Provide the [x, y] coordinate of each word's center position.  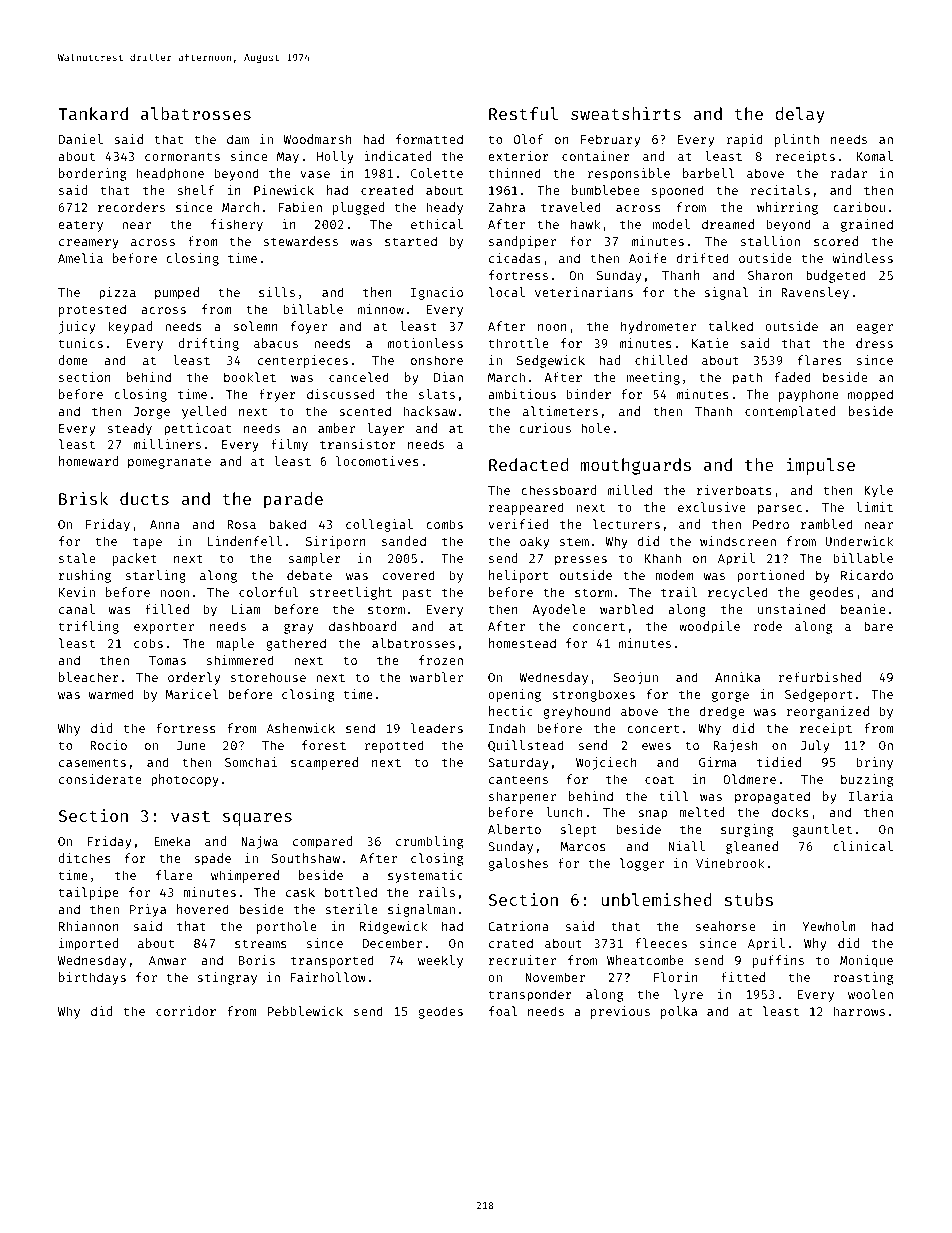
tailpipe [89, 893]
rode [767, 626]
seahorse [725, 926]
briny [875, 763]
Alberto [514, 829]
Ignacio [437, 293]
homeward [88, 461]
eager [874, 328]
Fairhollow [328, 977]
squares [257, 819]
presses [581, 561]
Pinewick [284, 190]
